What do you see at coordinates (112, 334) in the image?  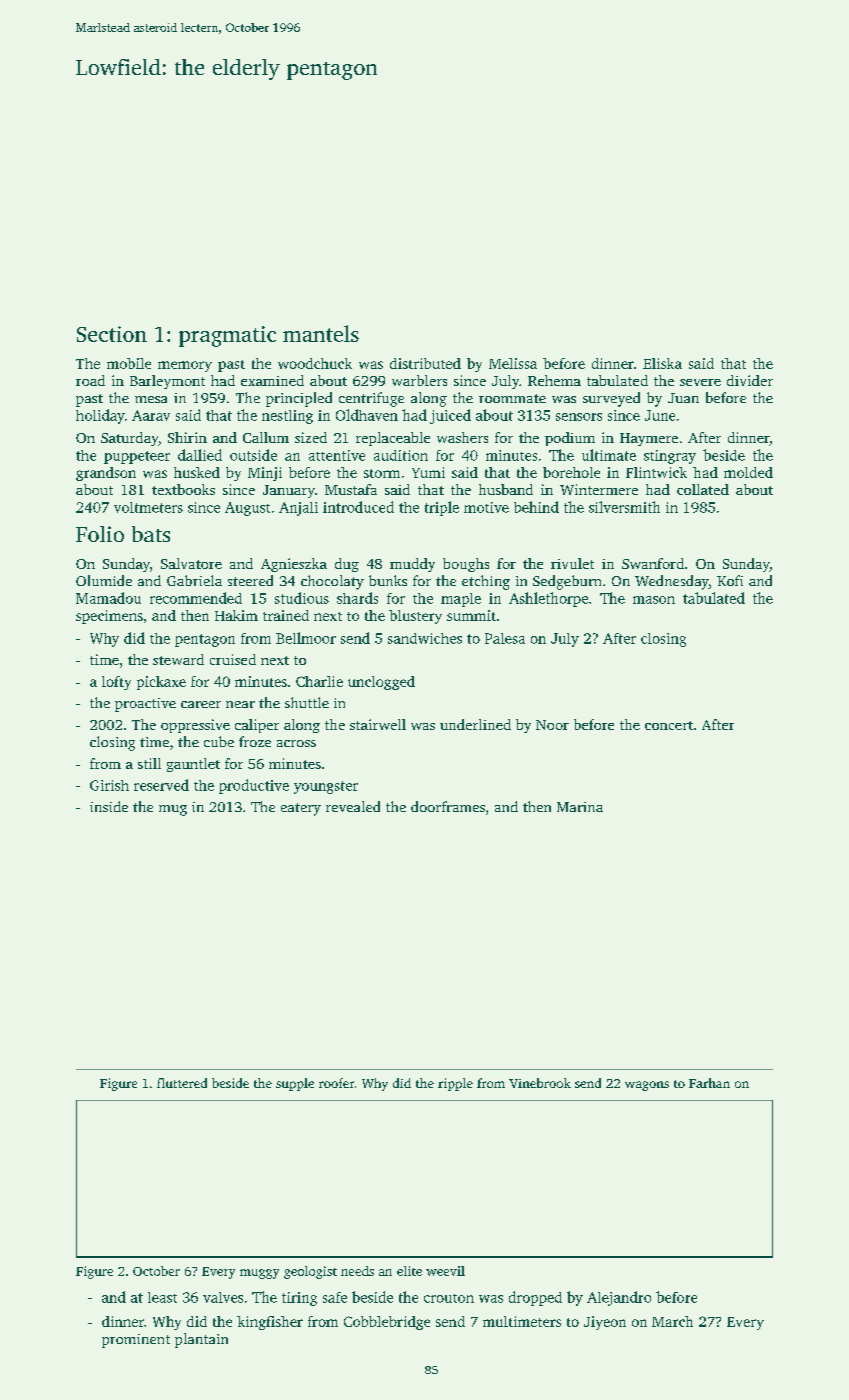 I see `Section` at bounding box center [112, 334].
